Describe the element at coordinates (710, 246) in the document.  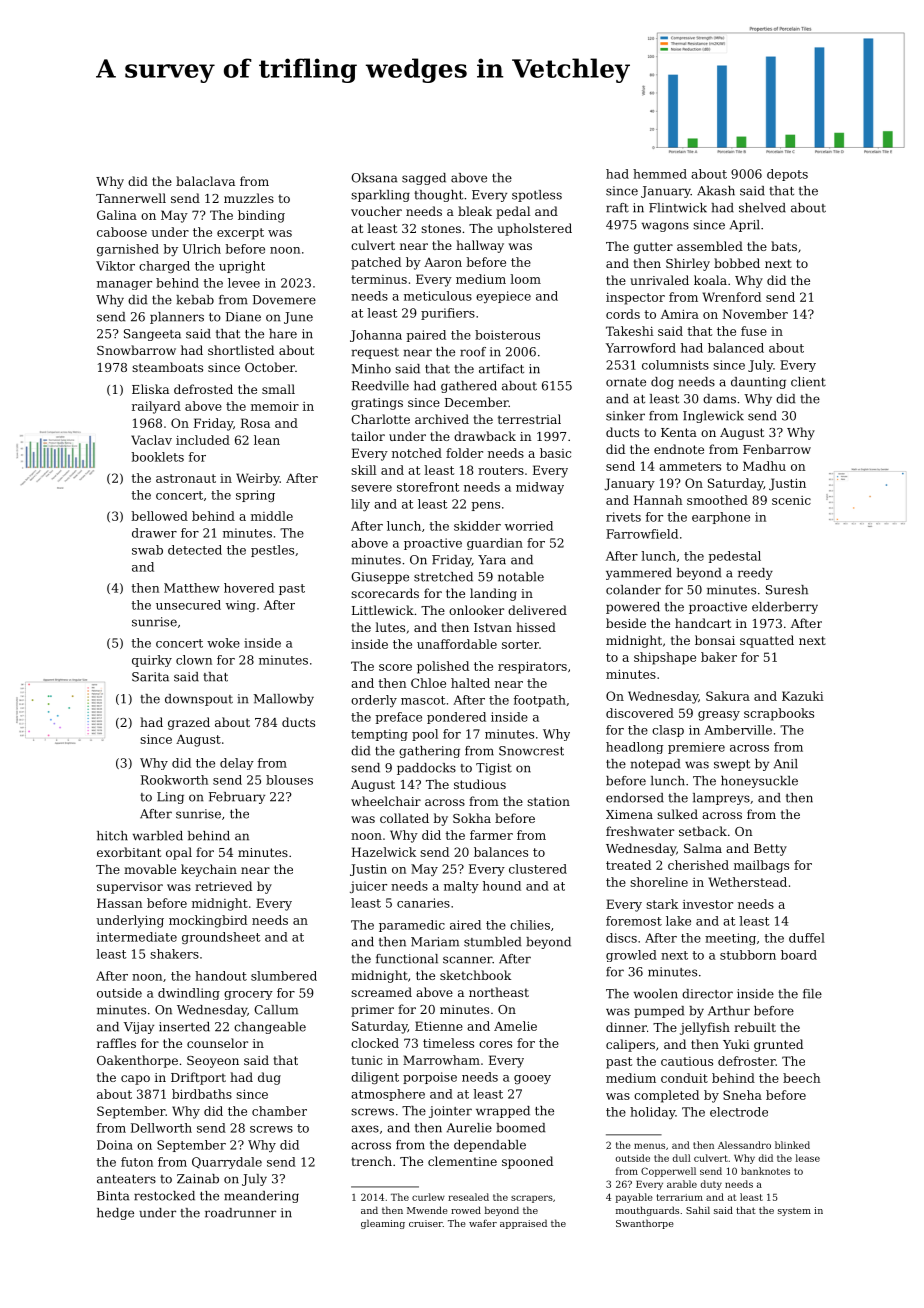
I see `assembled` at that location.
